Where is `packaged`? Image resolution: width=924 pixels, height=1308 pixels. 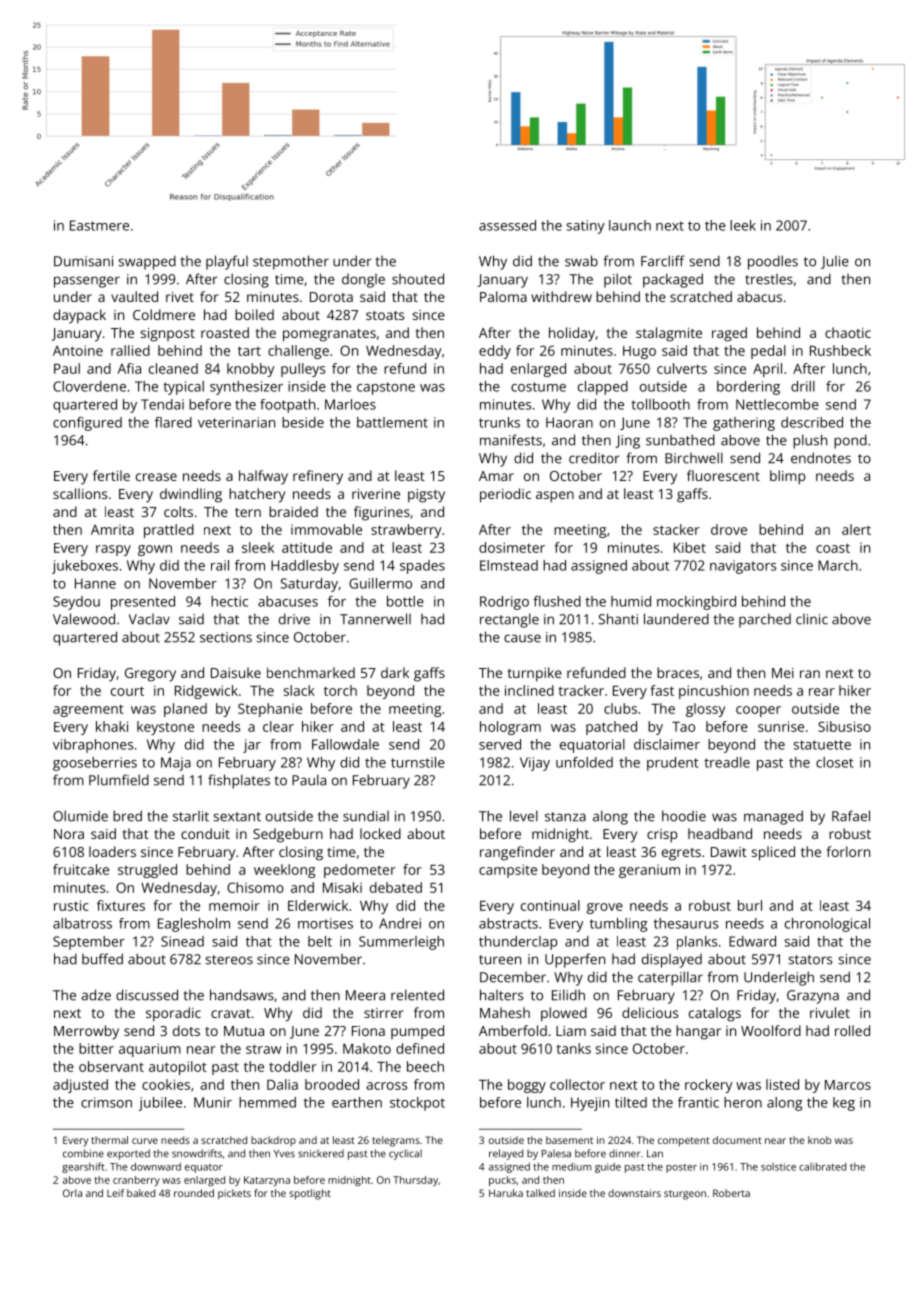
packaged is located at coordinates (673, 280).
